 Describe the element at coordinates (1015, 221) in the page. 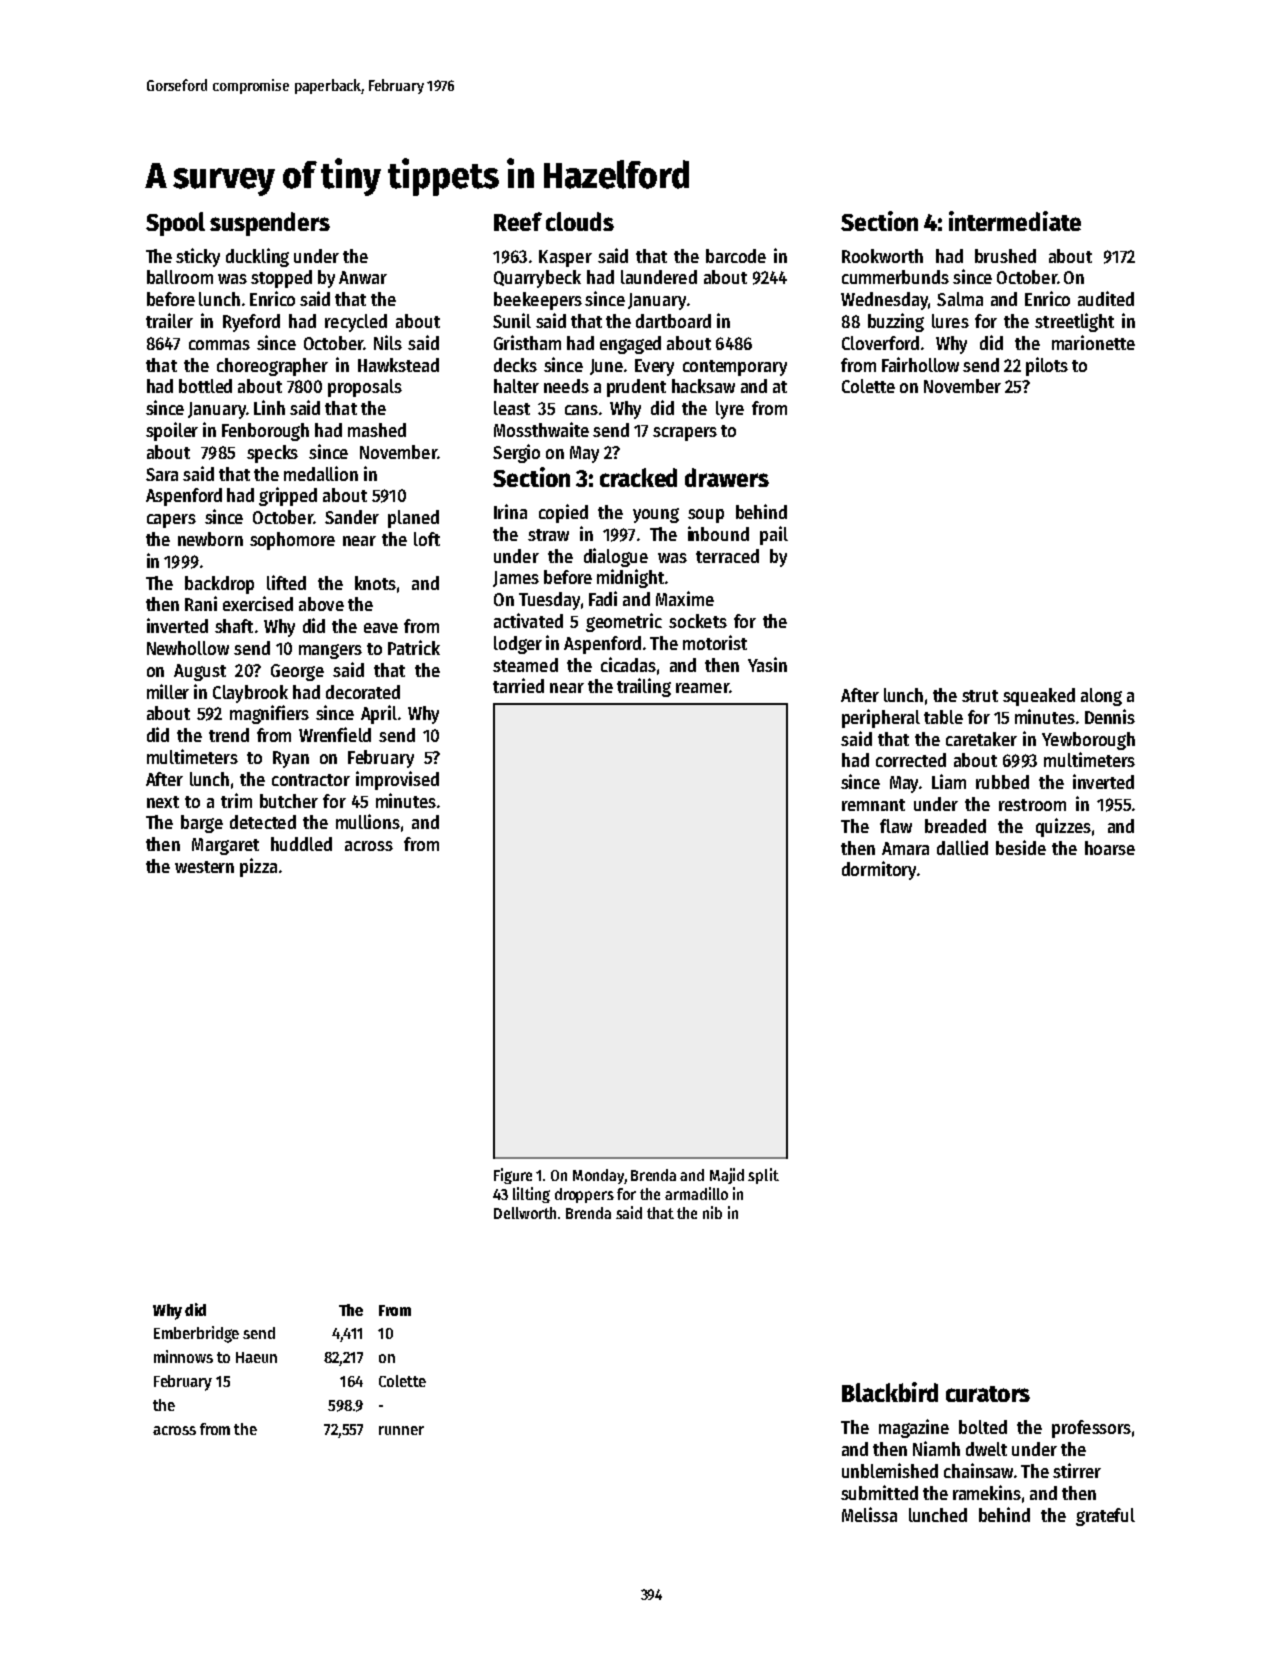

I see `intermediate` at that location.
